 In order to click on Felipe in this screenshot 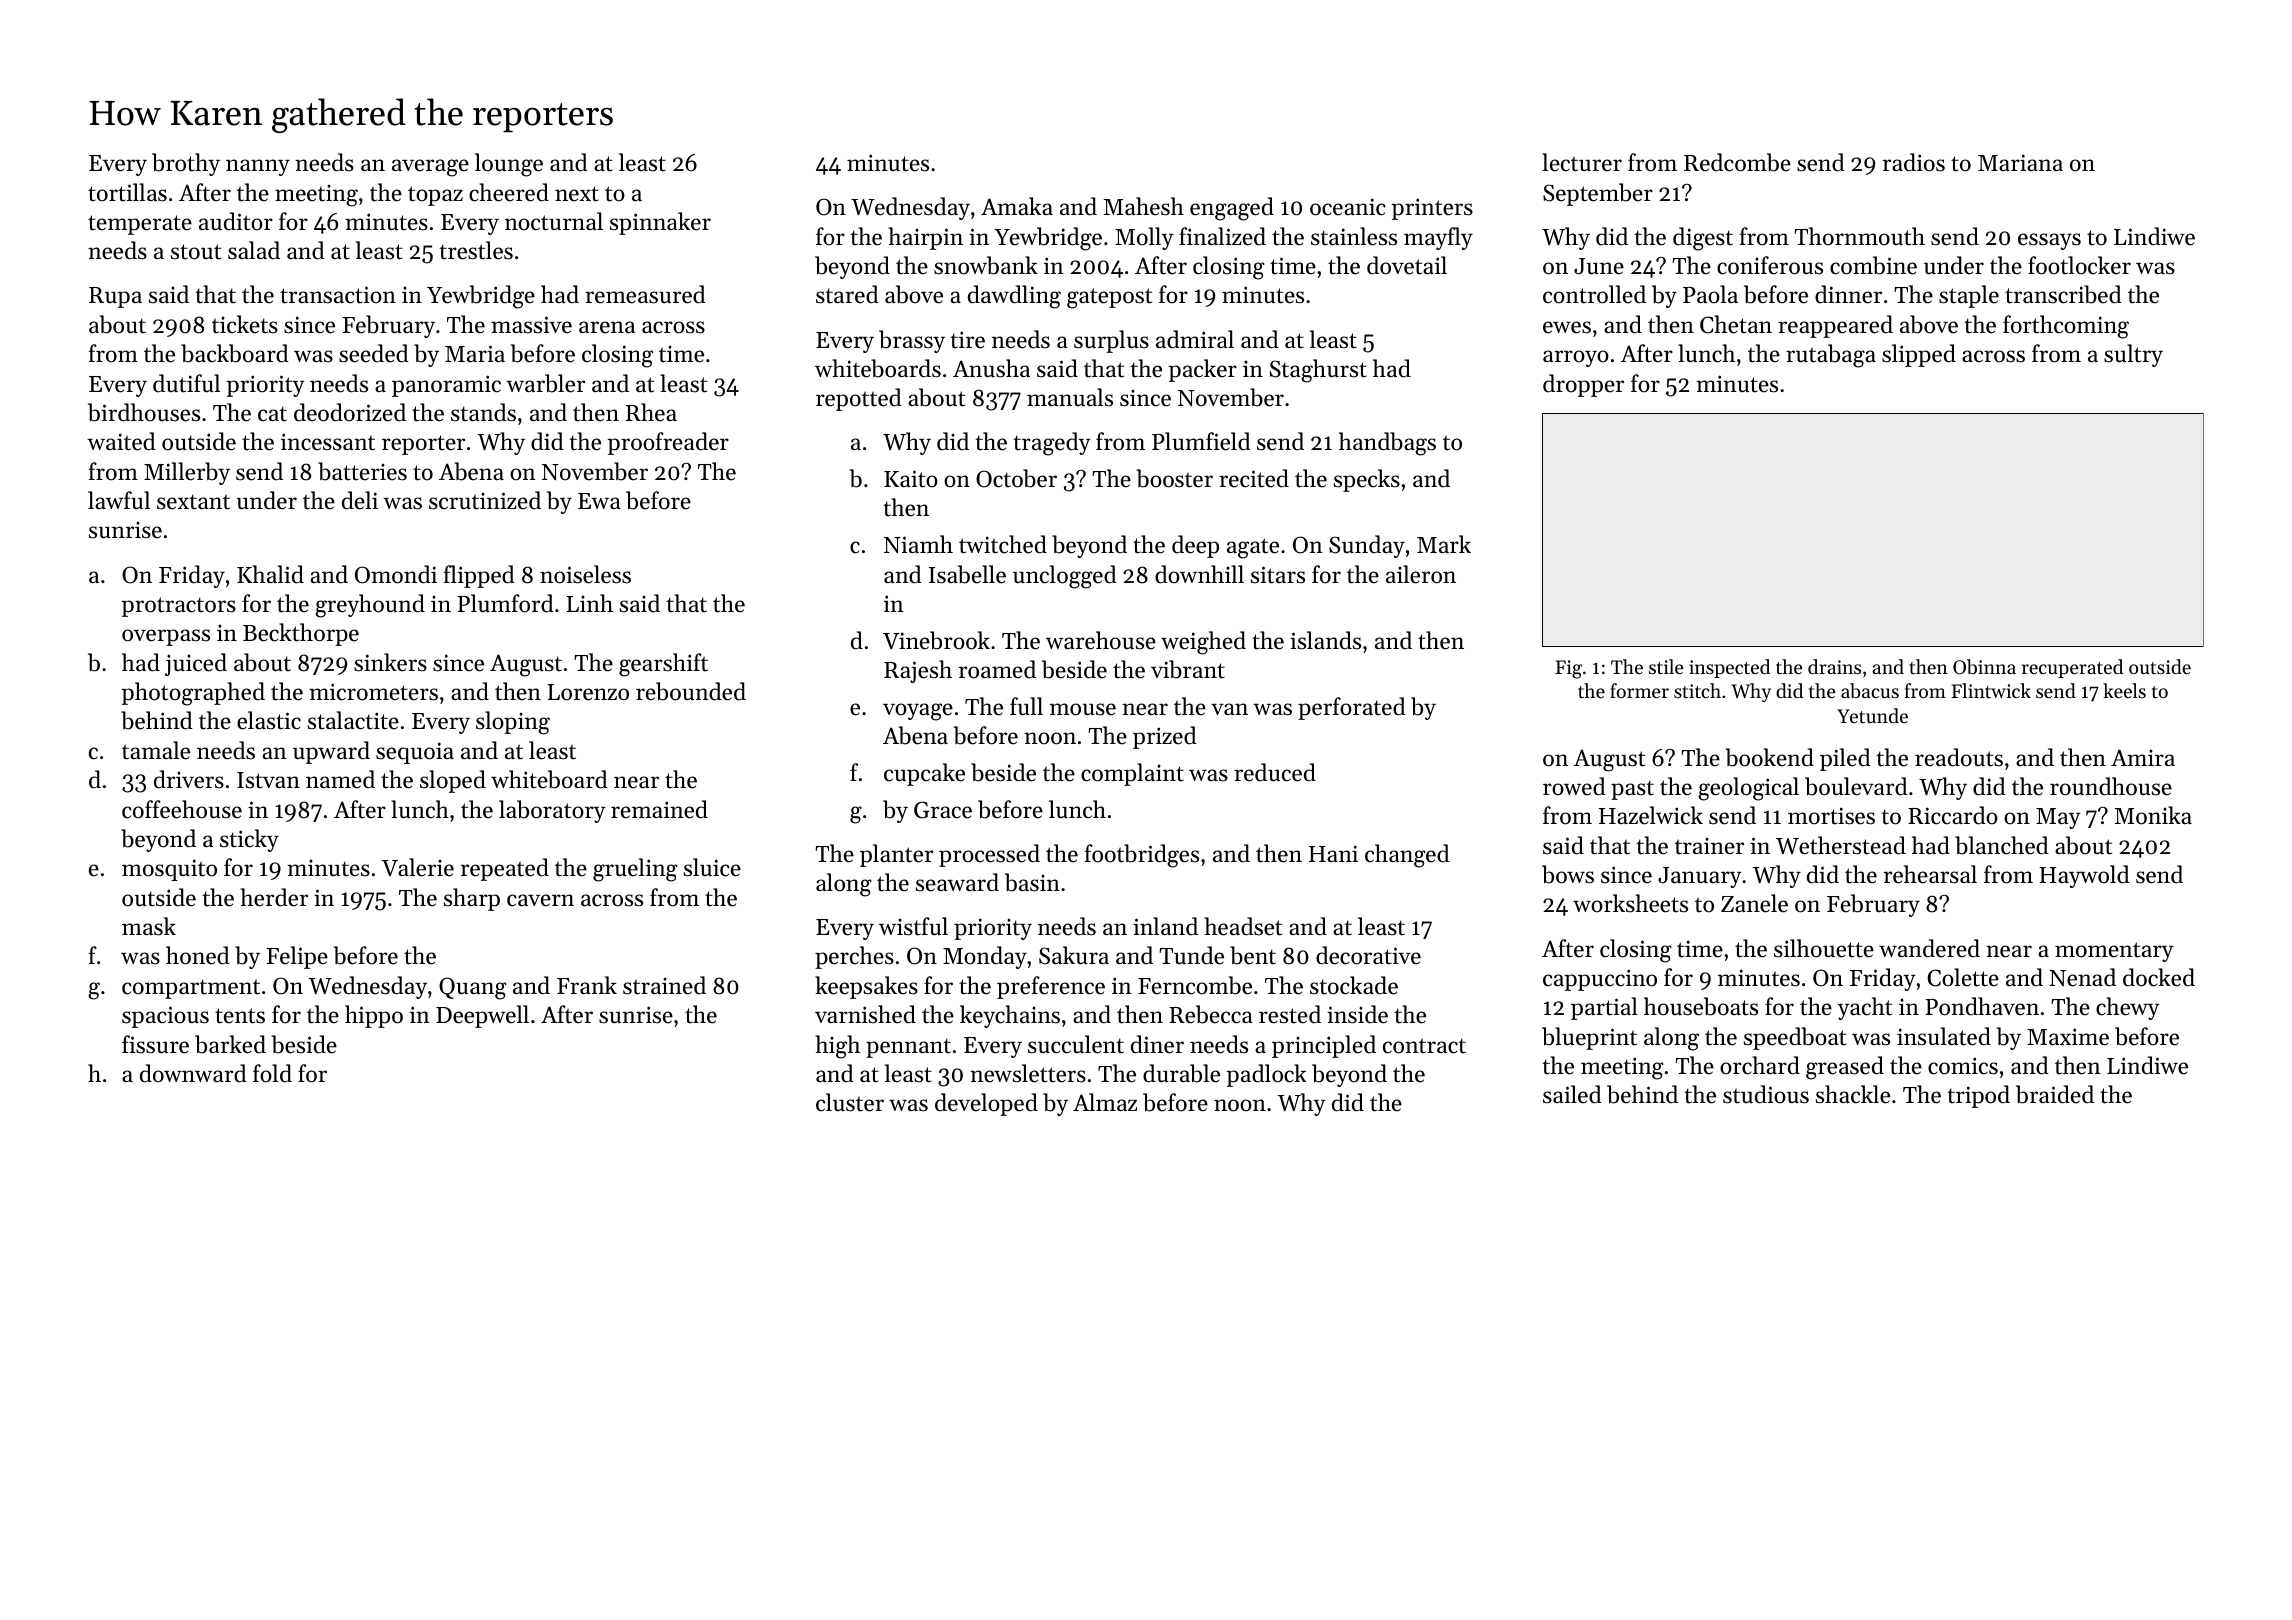, I will do `click(297, 957)`.
